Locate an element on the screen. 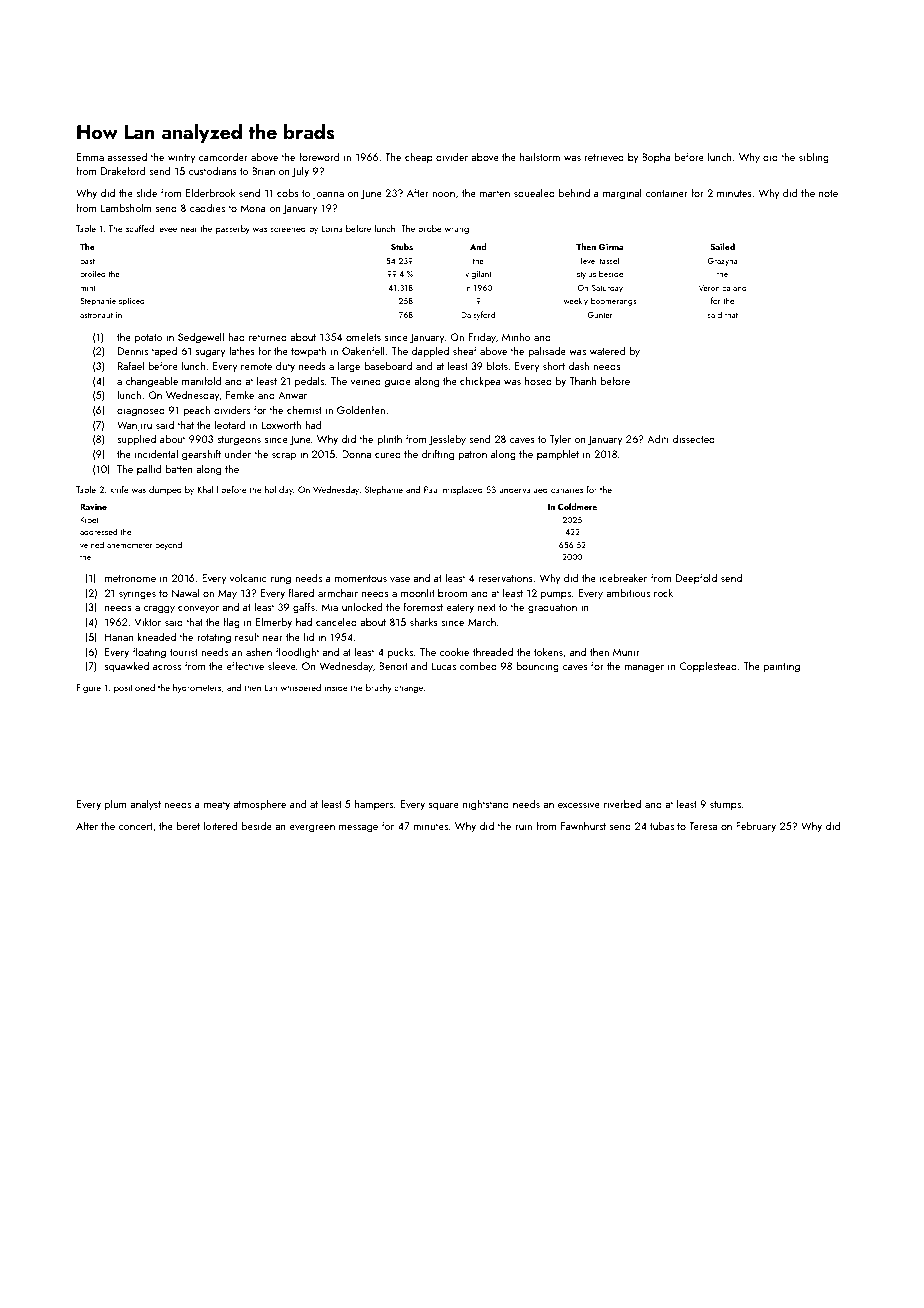  foreword is located at coordinates (319, 156).
